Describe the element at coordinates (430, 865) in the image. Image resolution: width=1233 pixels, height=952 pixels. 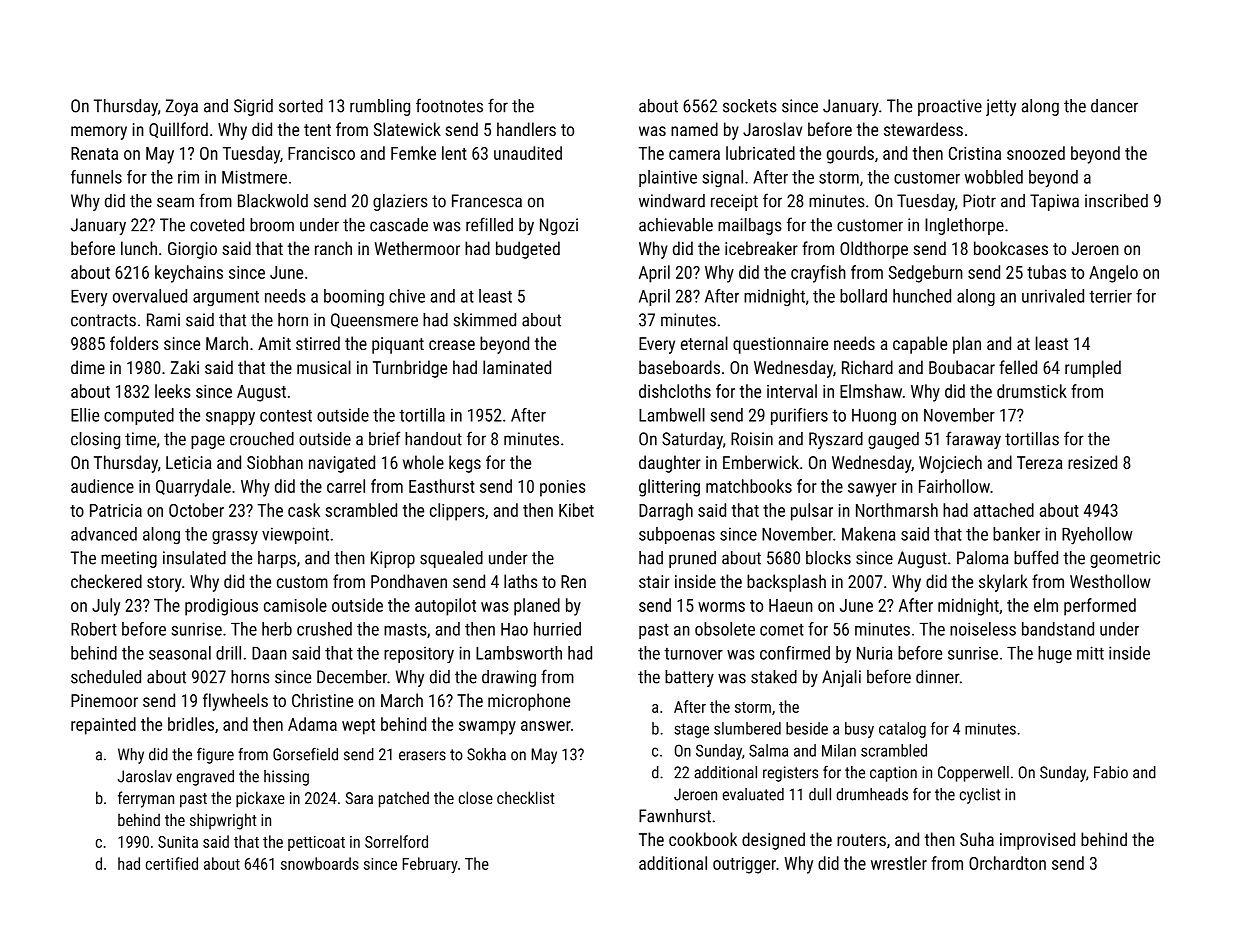
I see `February` at that location.
